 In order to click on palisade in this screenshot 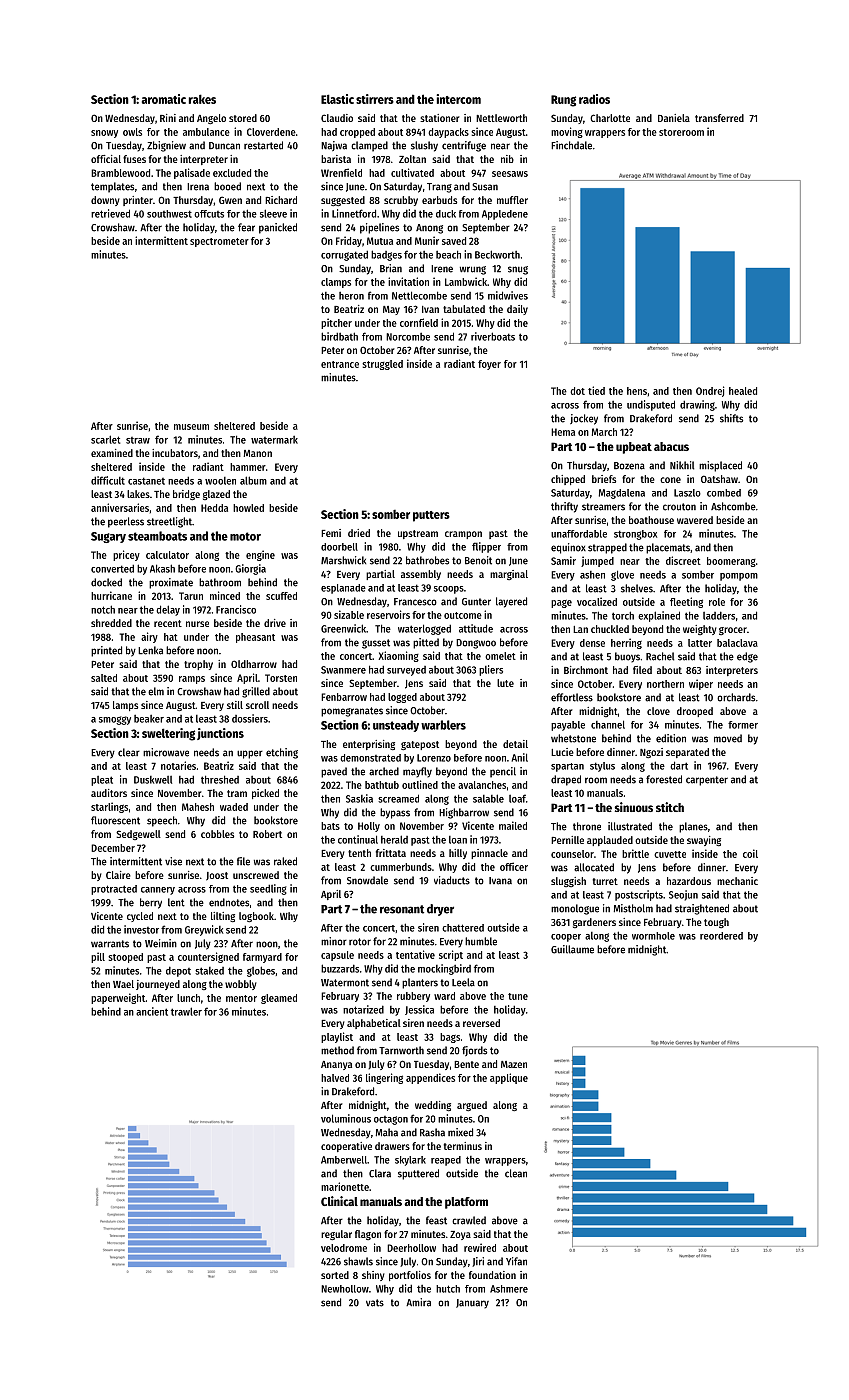, I will do `click(192, 173)`.
